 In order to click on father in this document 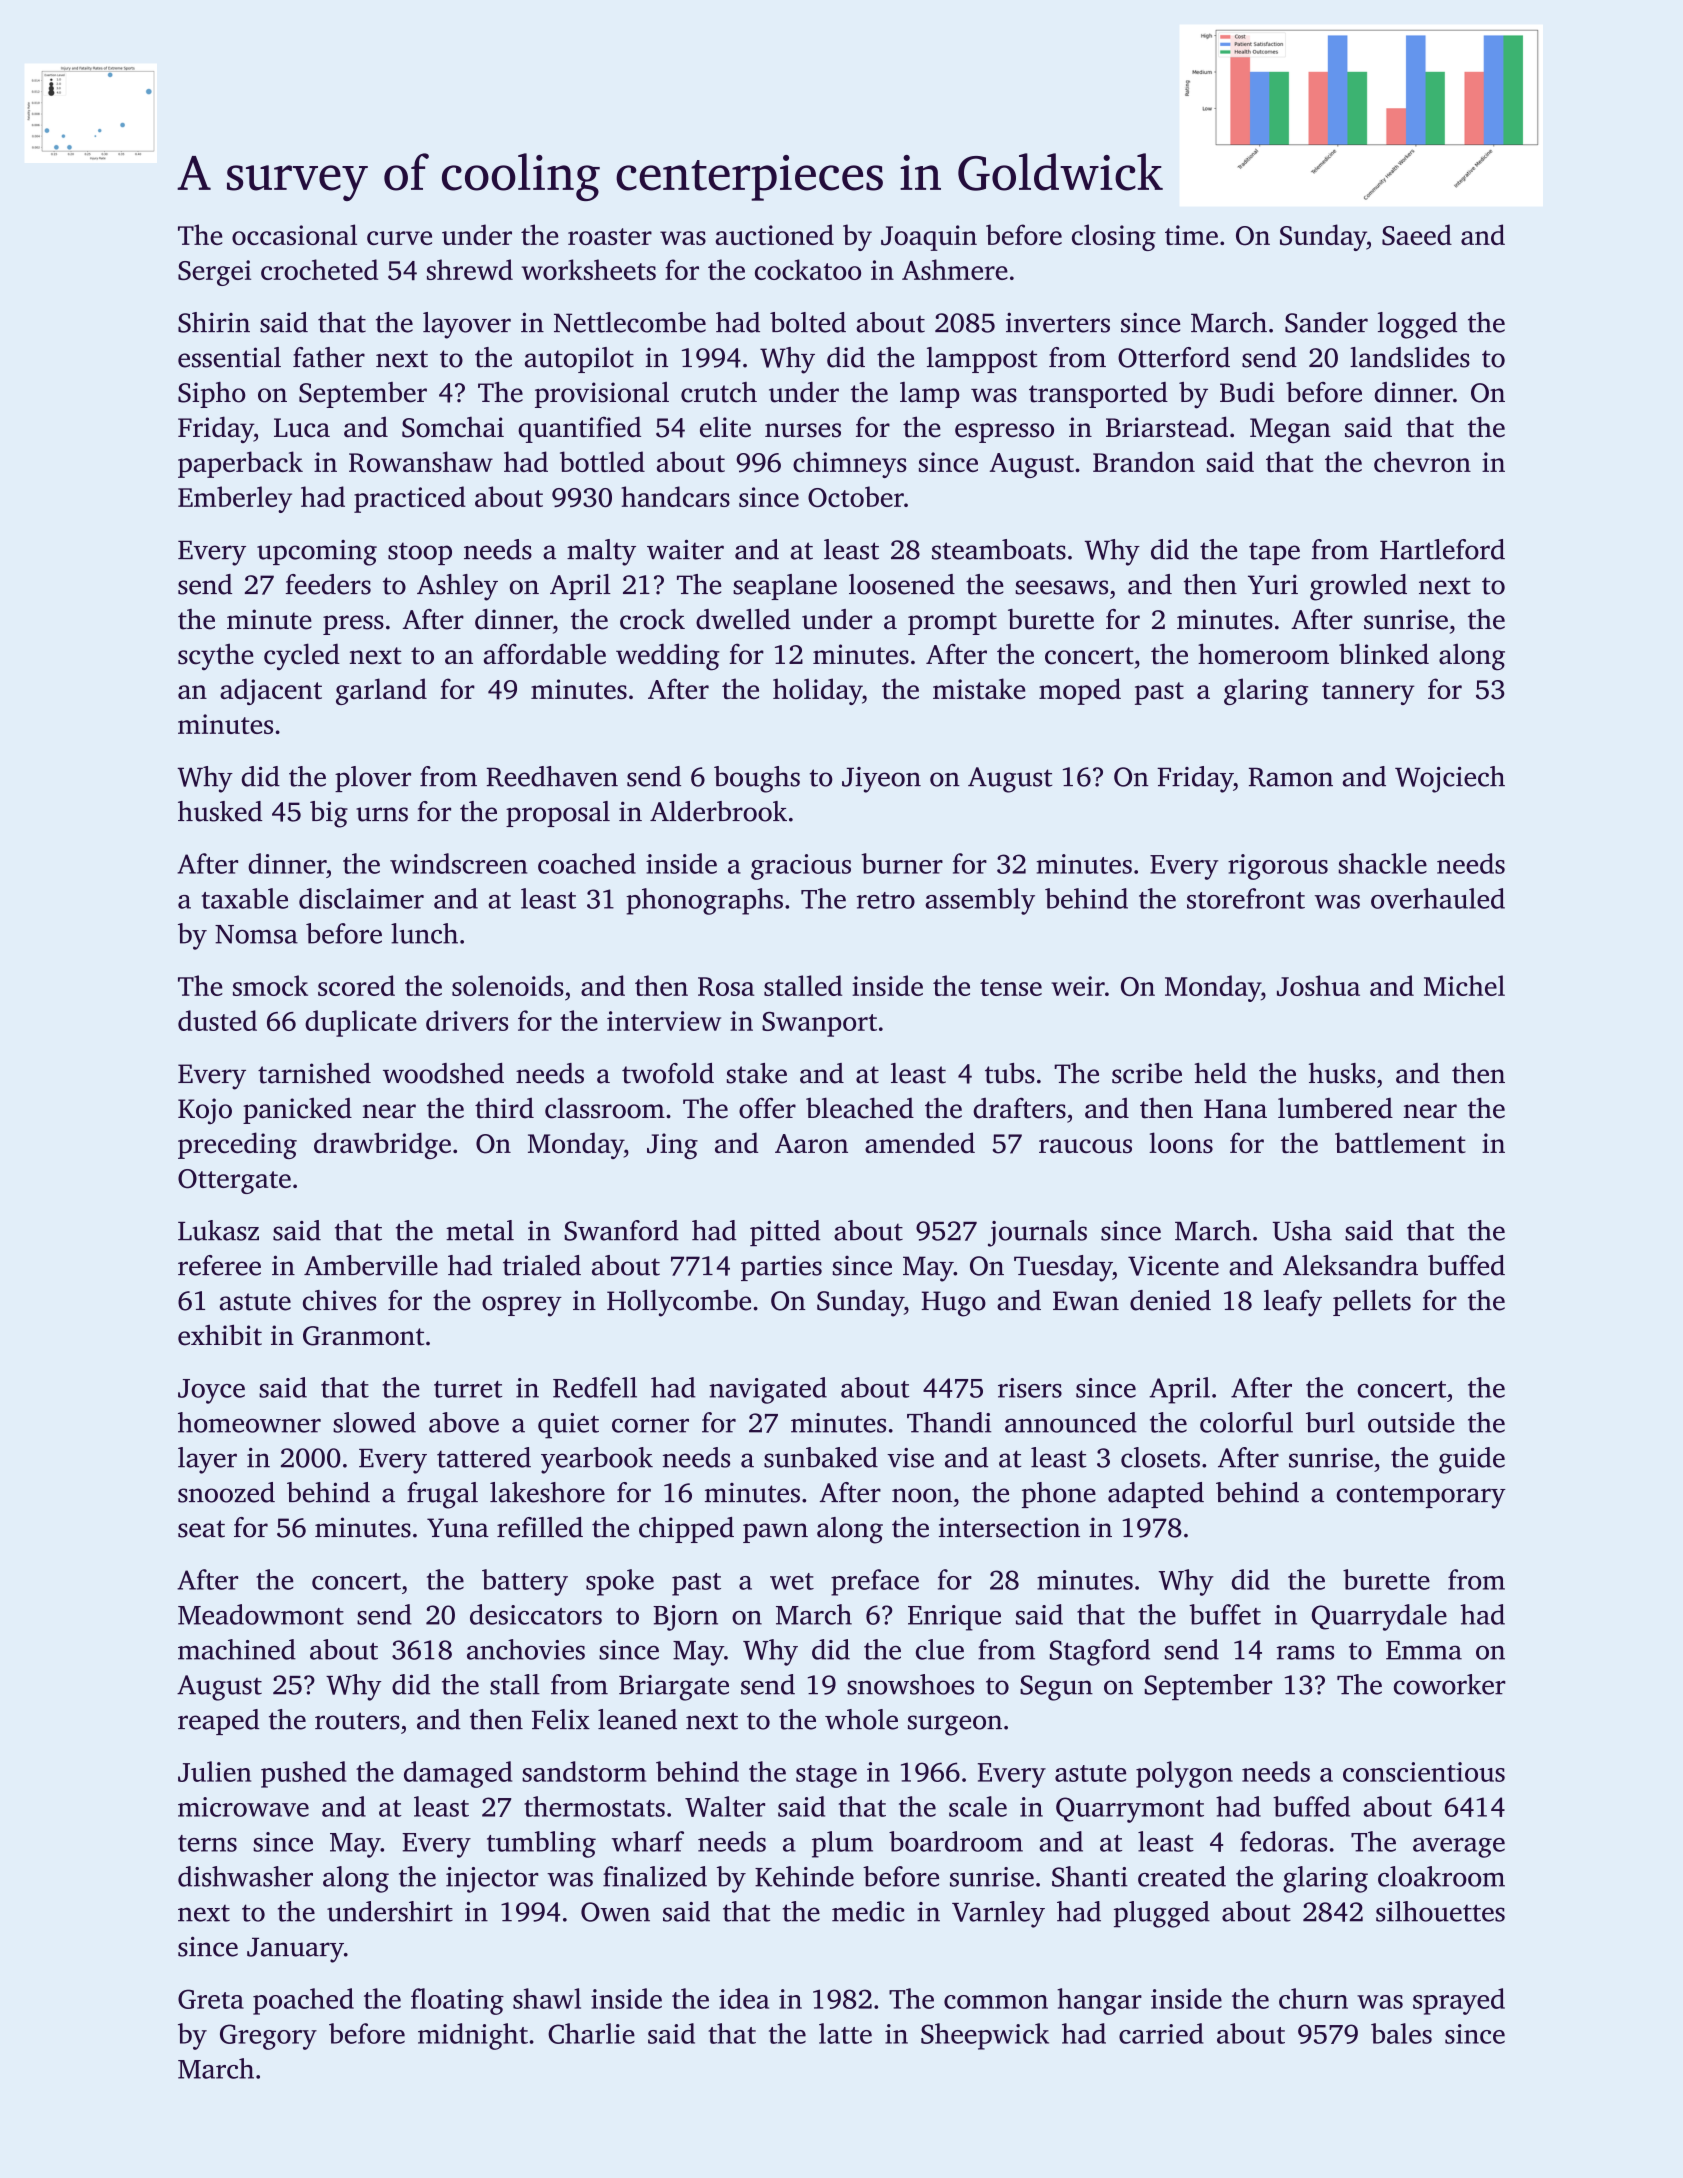, I will do `click(329, 357)`.
